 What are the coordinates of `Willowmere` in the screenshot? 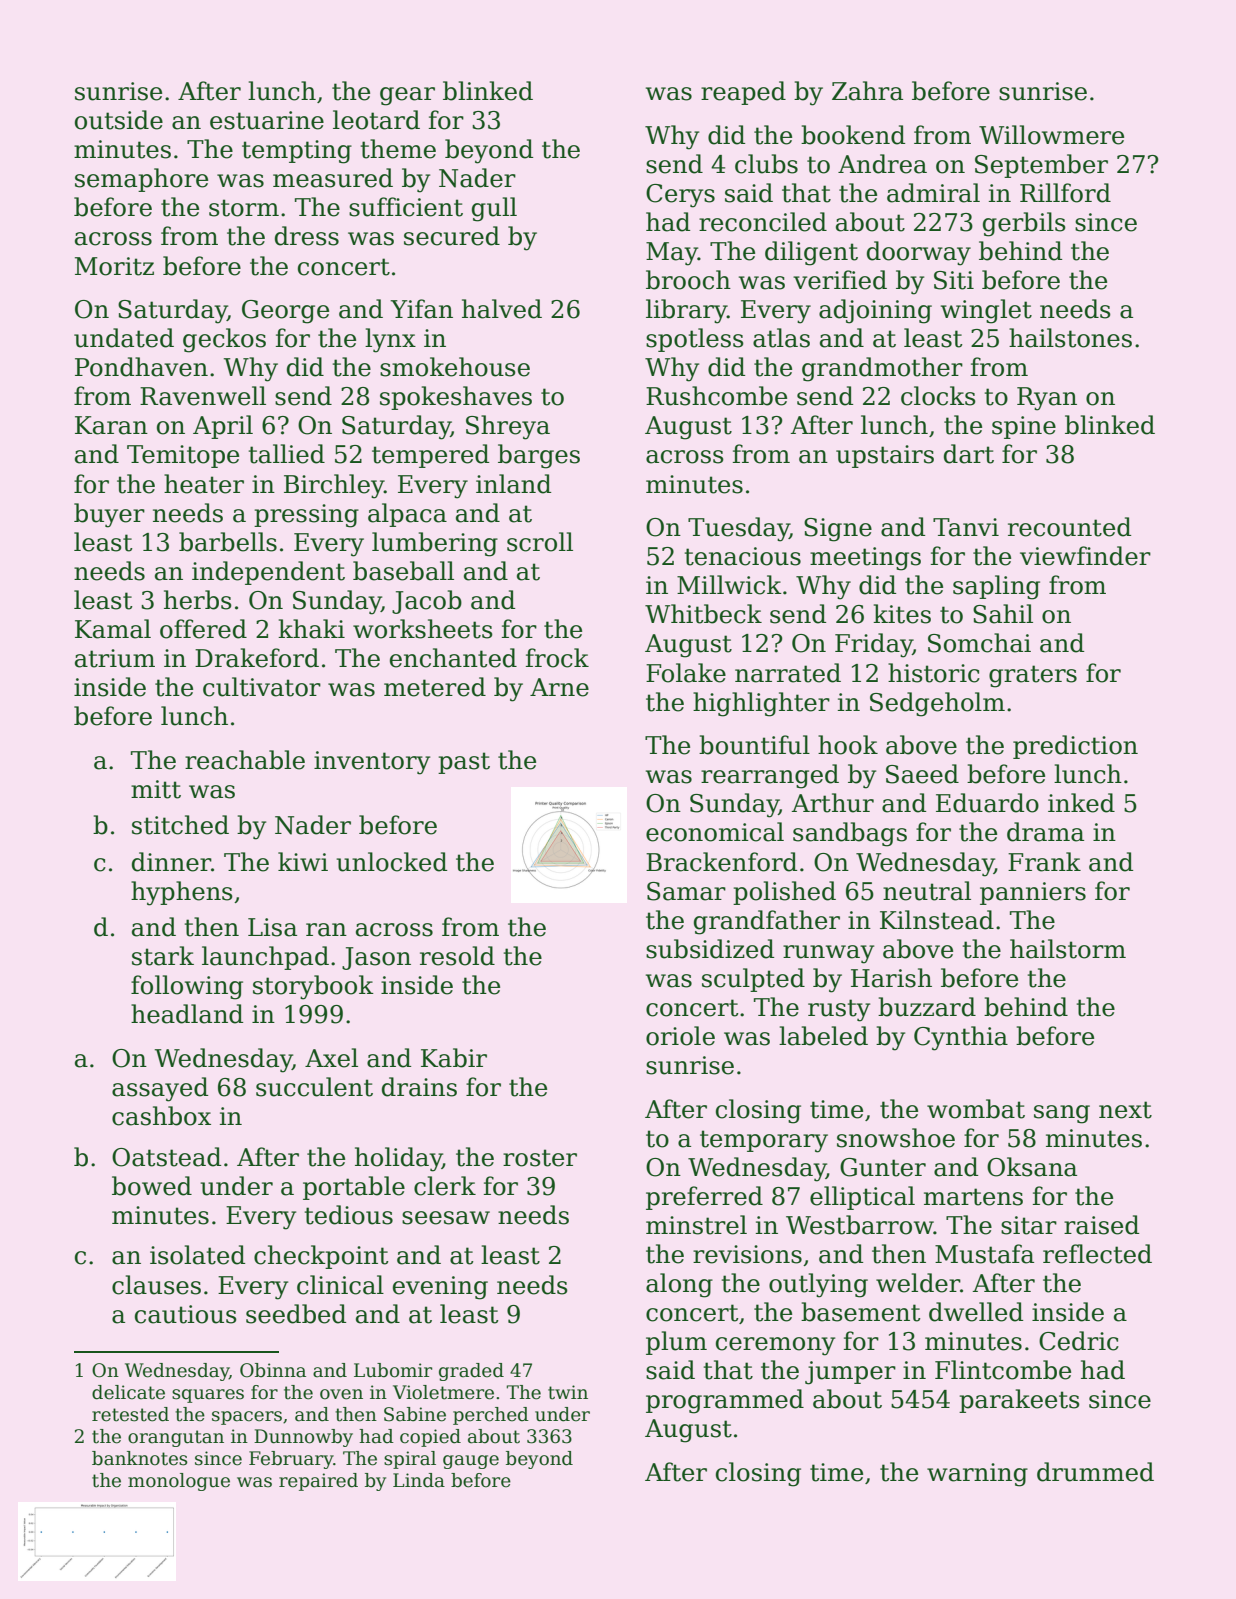 It's located at (1051, 135).
